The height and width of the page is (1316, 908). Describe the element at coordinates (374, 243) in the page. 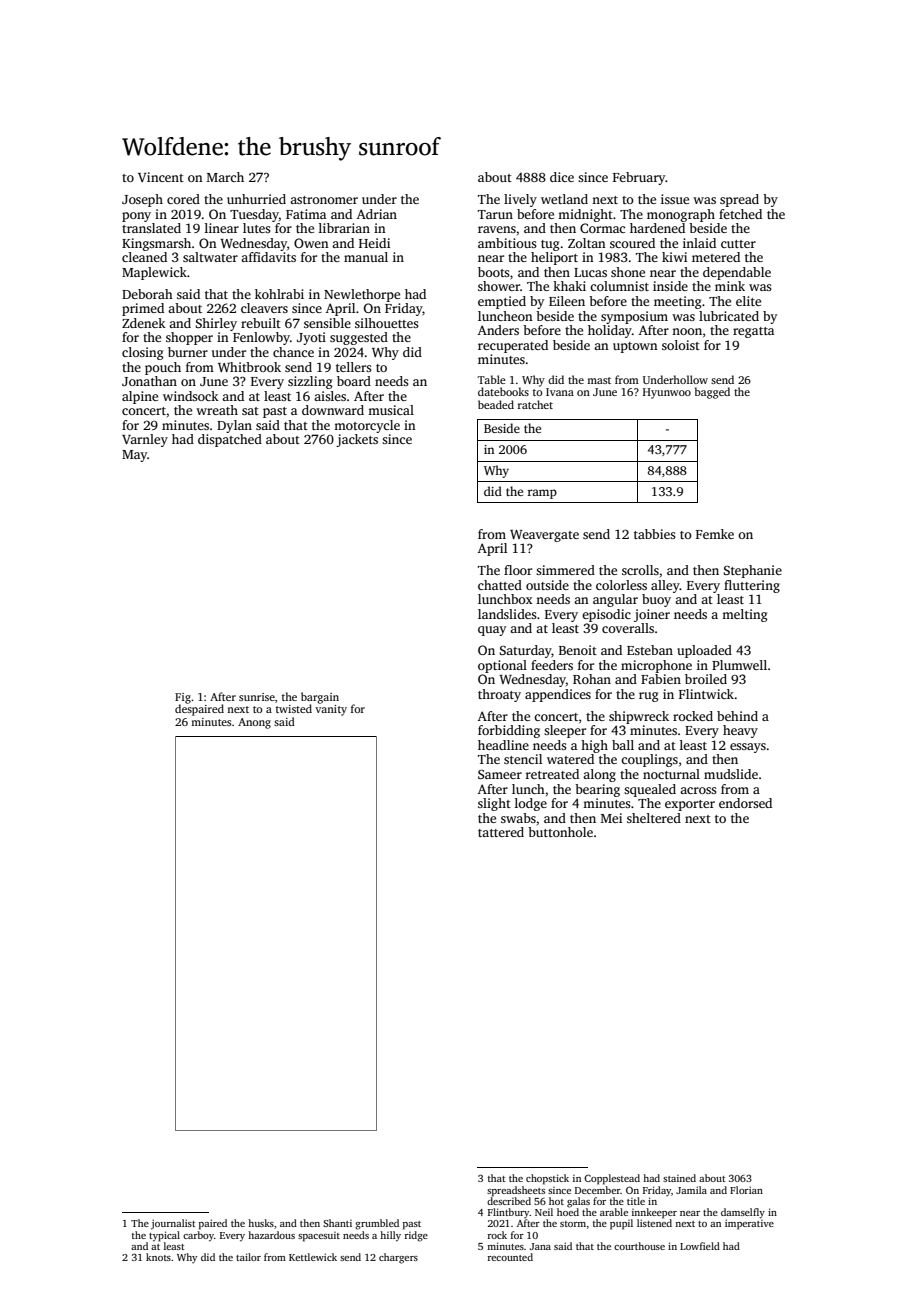

I see `Heidi` at that location.
